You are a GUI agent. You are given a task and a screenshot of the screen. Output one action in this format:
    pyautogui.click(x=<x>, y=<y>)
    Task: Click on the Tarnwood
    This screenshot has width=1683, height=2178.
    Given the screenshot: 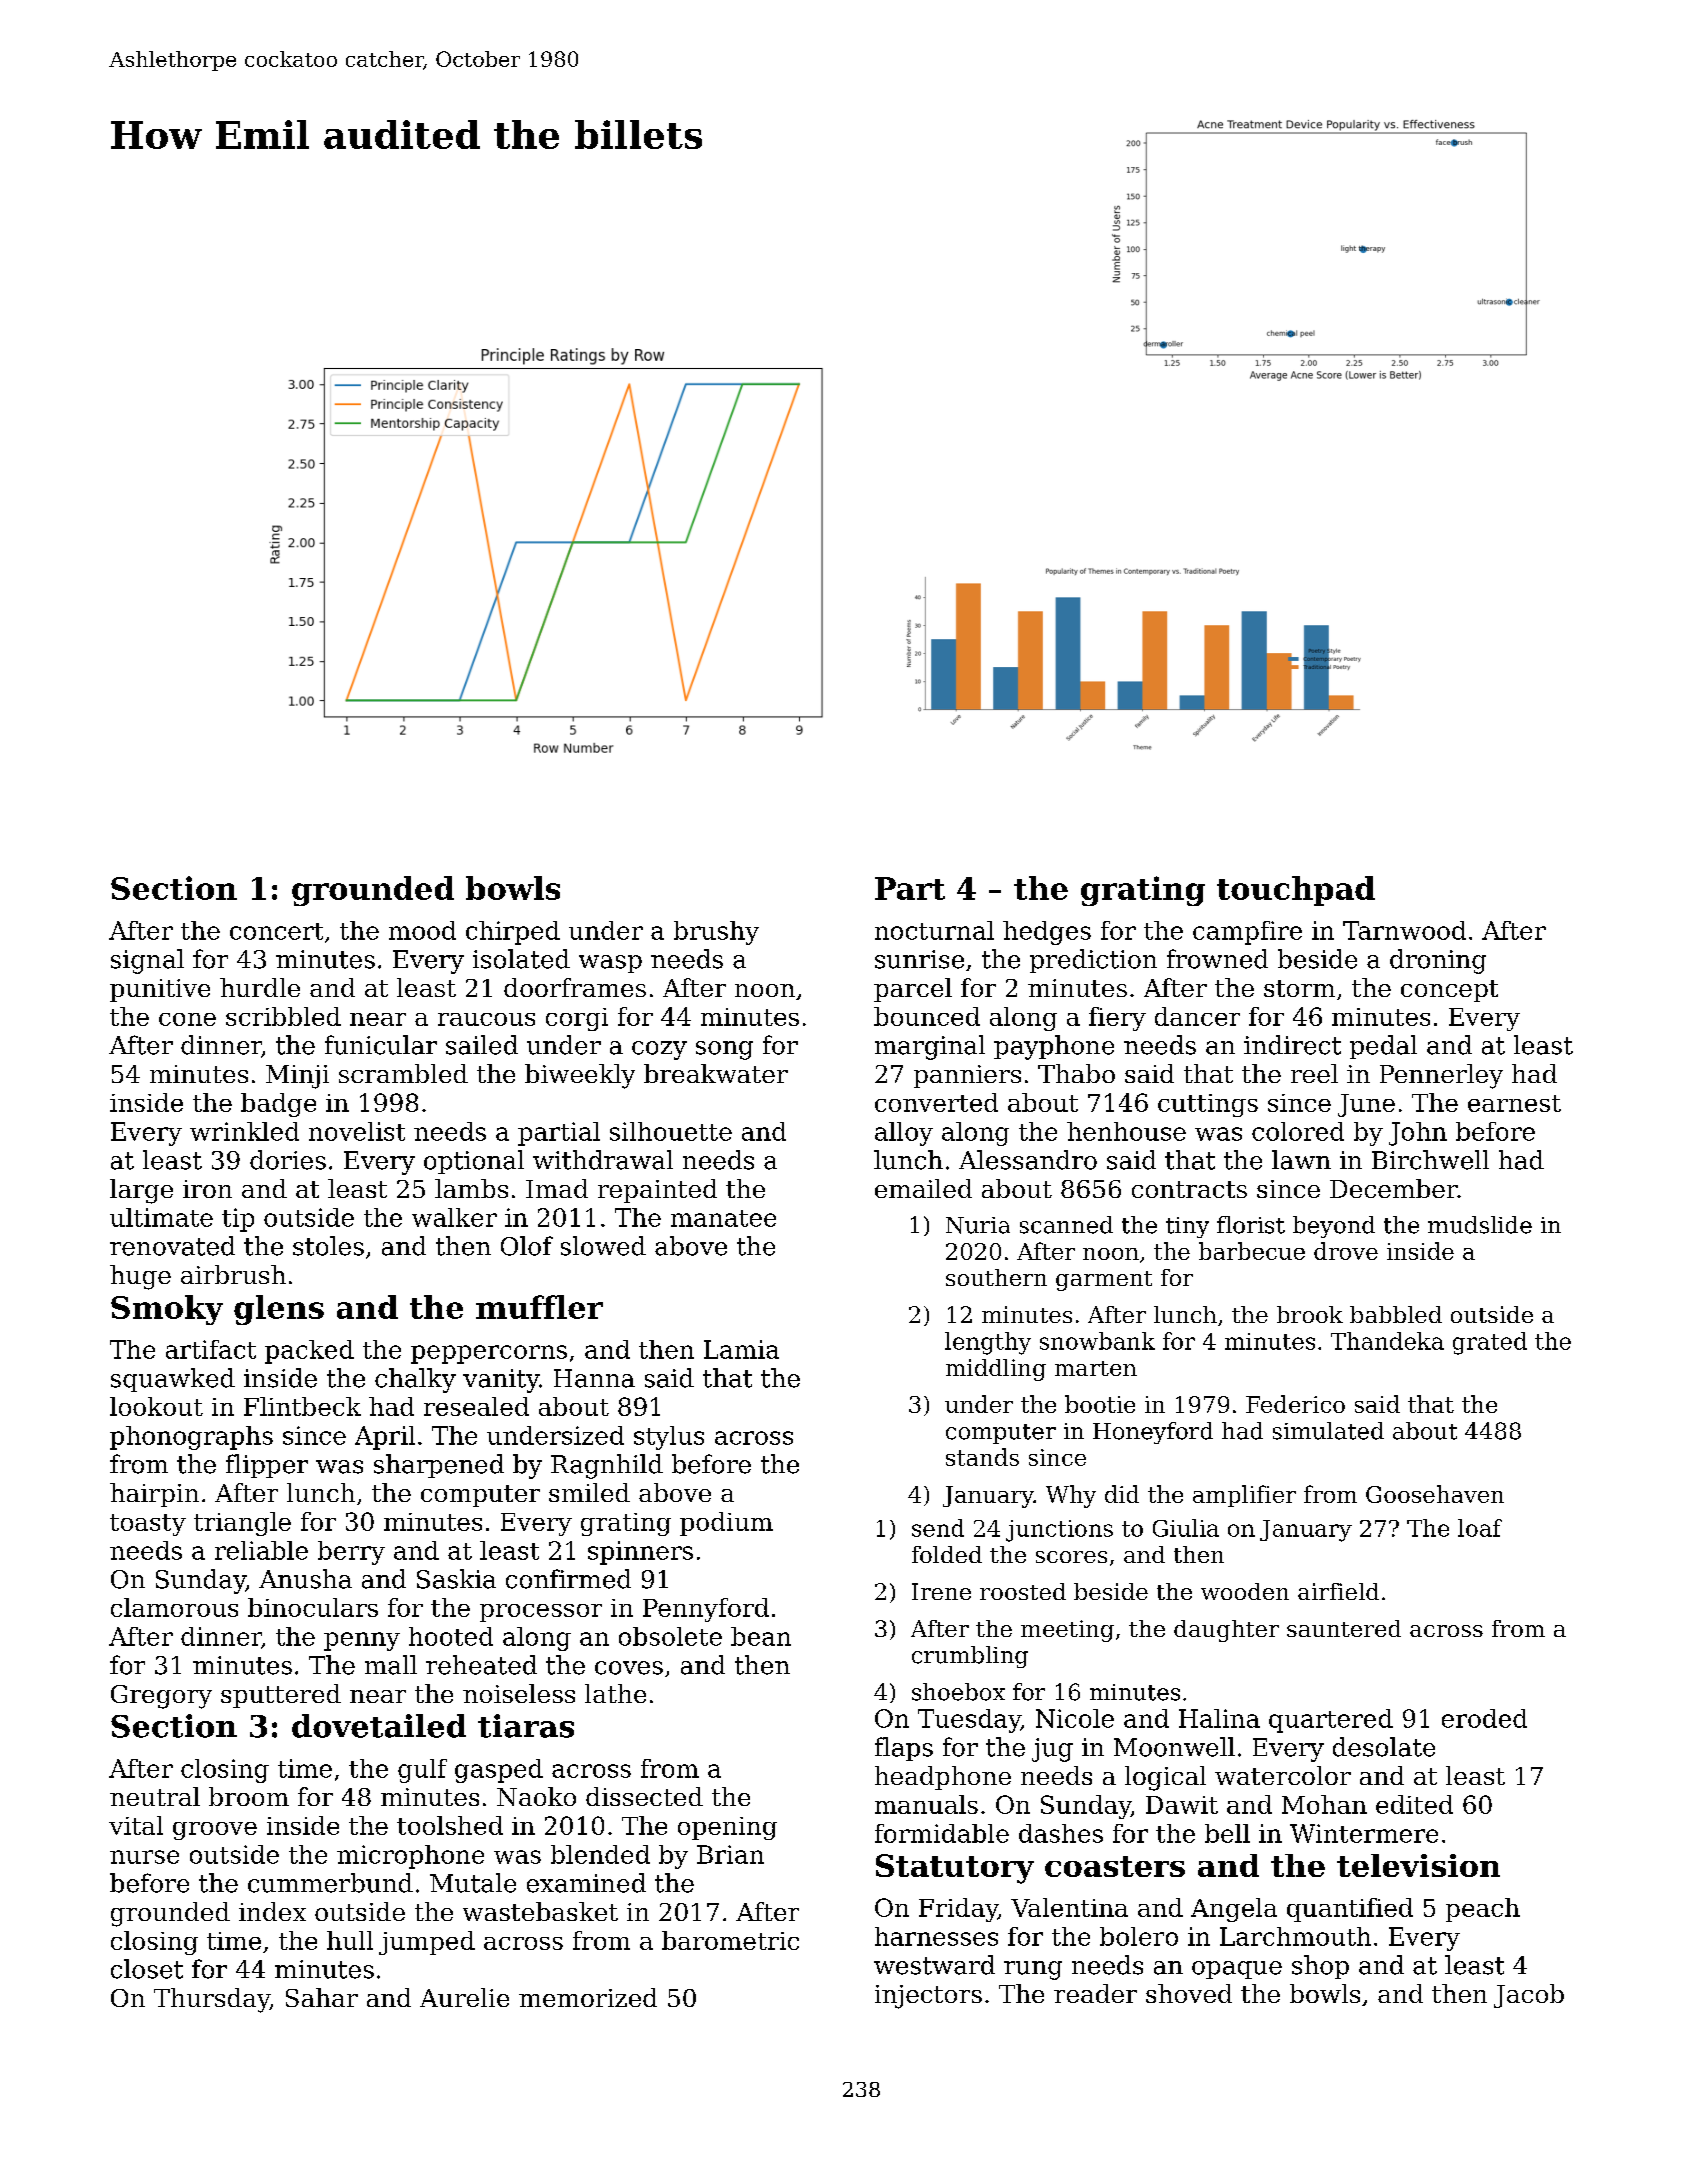 What is the action you would take?
    pyautogui.click(x=1404, y=930)
